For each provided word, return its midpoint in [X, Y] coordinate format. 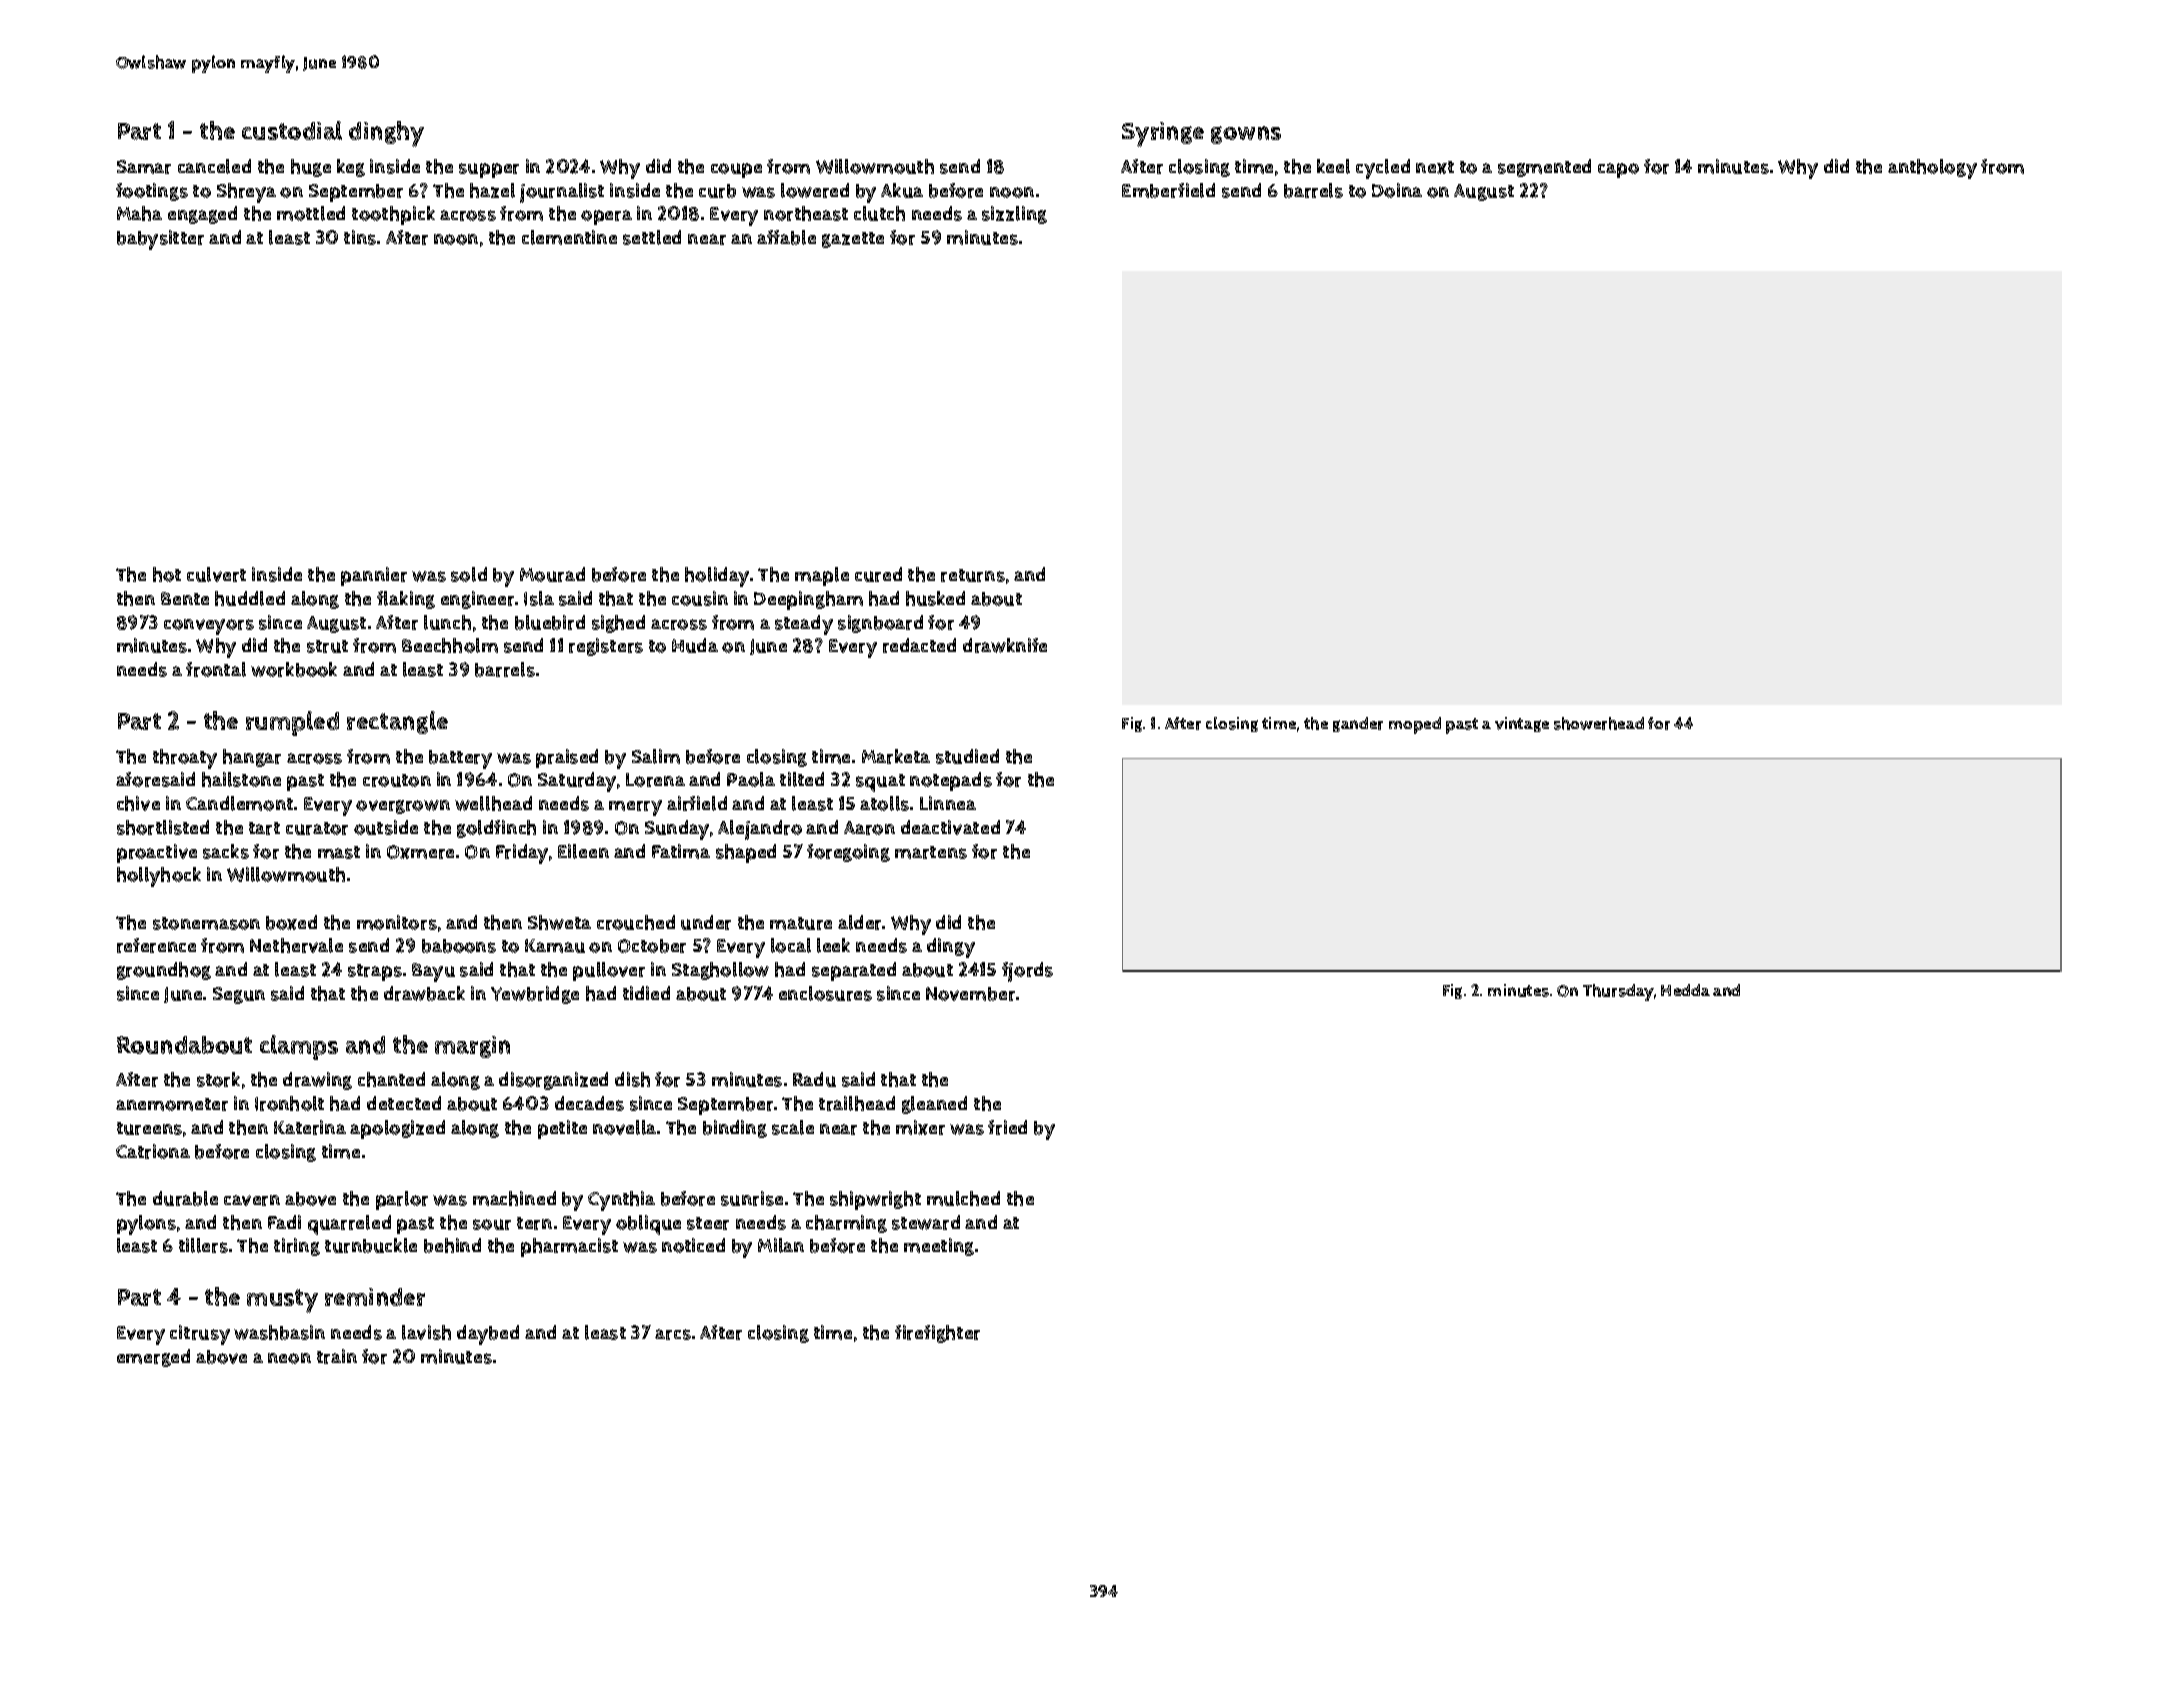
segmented [1544, 168]
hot [167, 574]
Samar [144, 167]
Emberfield [1168, 190]
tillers [203, 1245]
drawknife [1005, 645]
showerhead [1599, 723]
